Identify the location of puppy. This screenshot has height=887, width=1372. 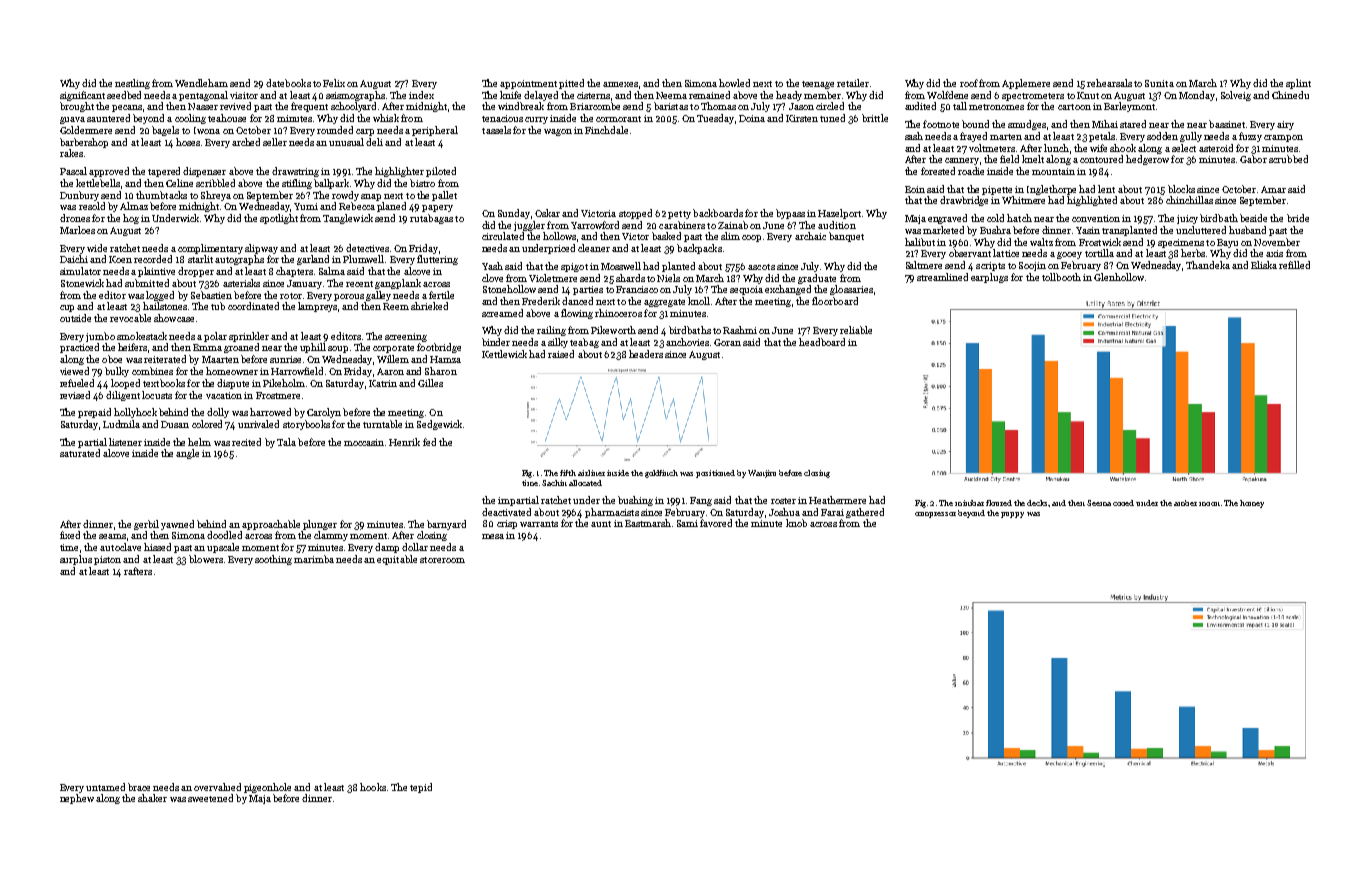
(1012, 515).
